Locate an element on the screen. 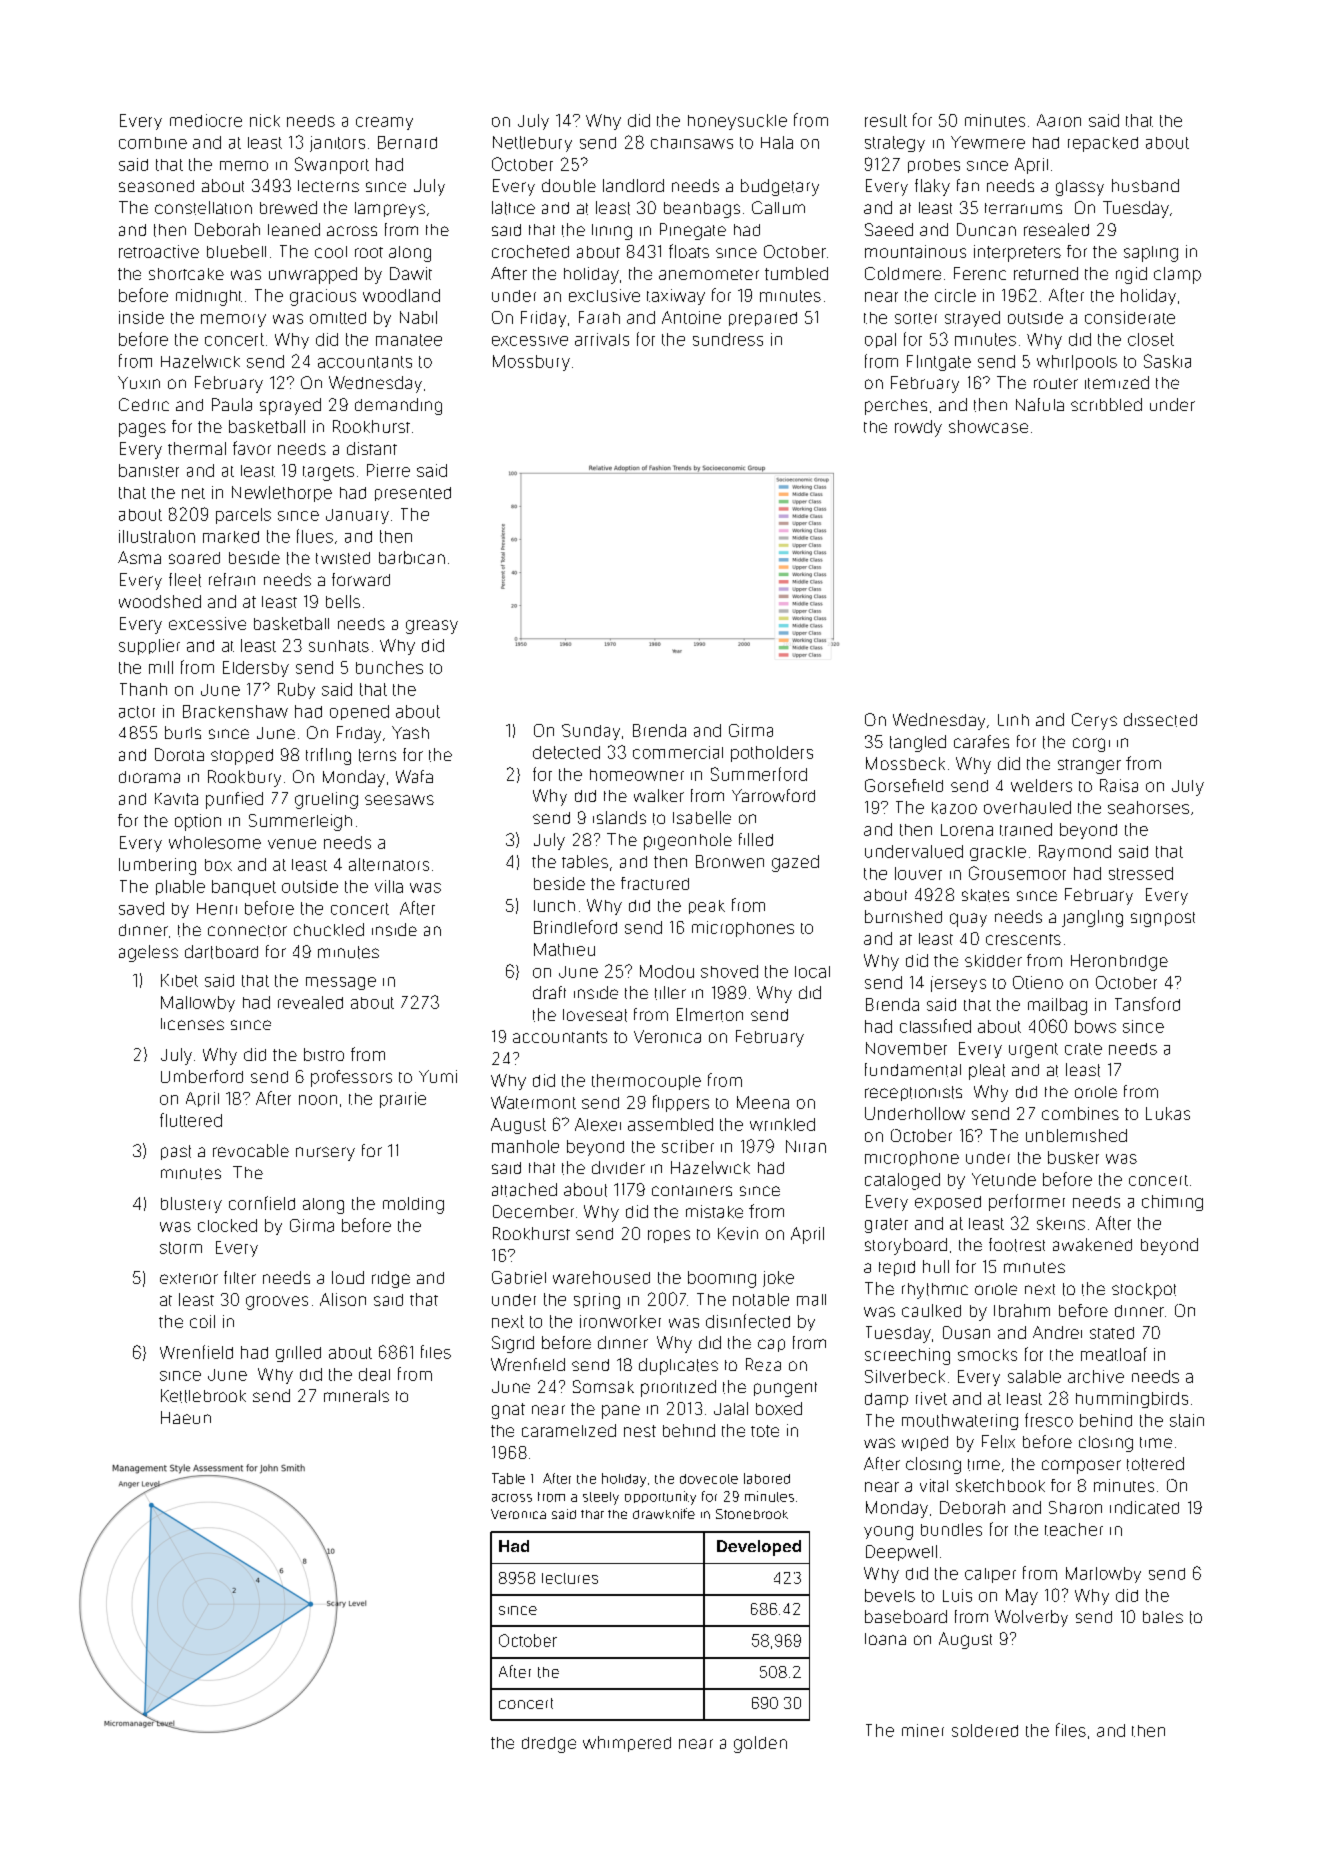 The height and width of the screenshot is (1872, 1324). Haeun is located at coordinates (186, 1417).
